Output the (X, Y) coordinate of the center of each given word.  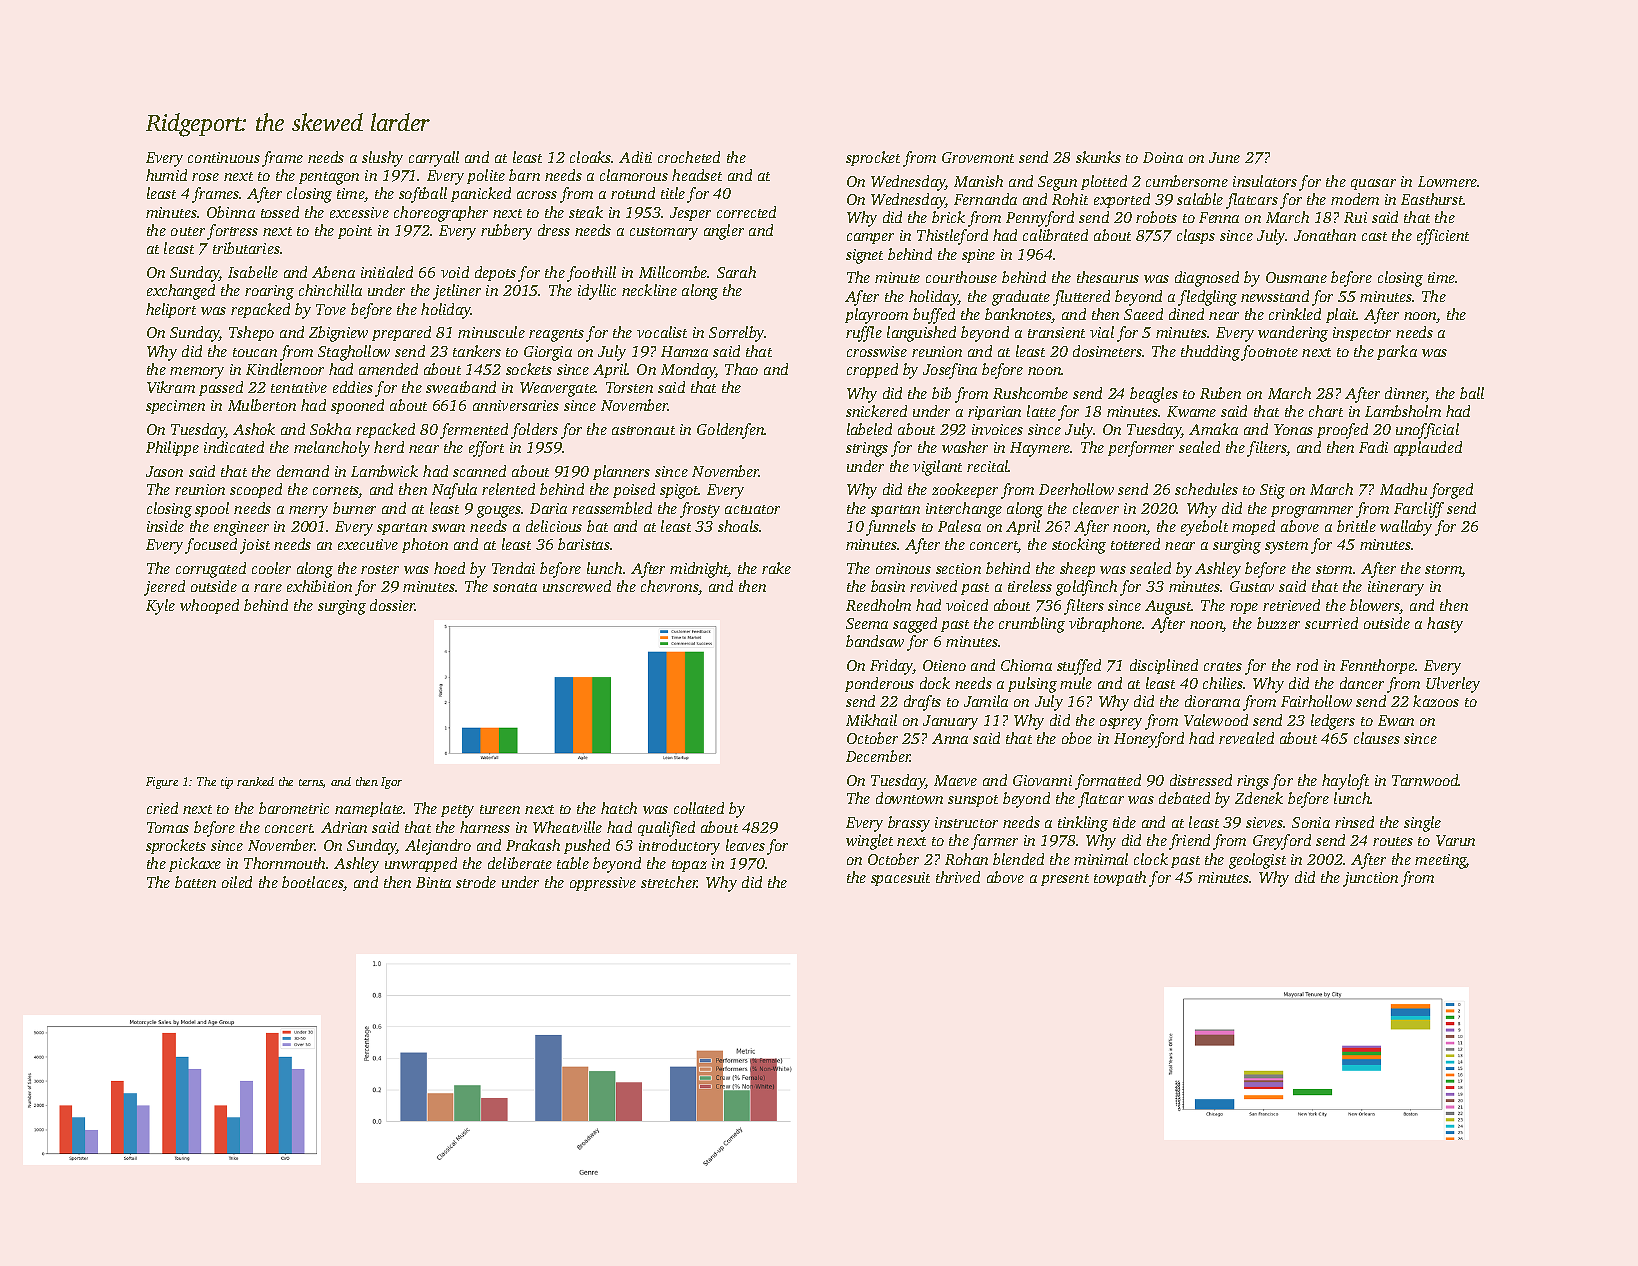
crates (1223, 666)
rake (776, 568)
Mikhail (871, 720)
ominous (903, 568)
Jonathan (1325, 235)
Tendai (513, 568)
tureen (500, 809)
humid (166, 175)
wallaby (1406, 528)
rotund (633, 193)
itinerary (1396, 588)
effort (486, 449)
